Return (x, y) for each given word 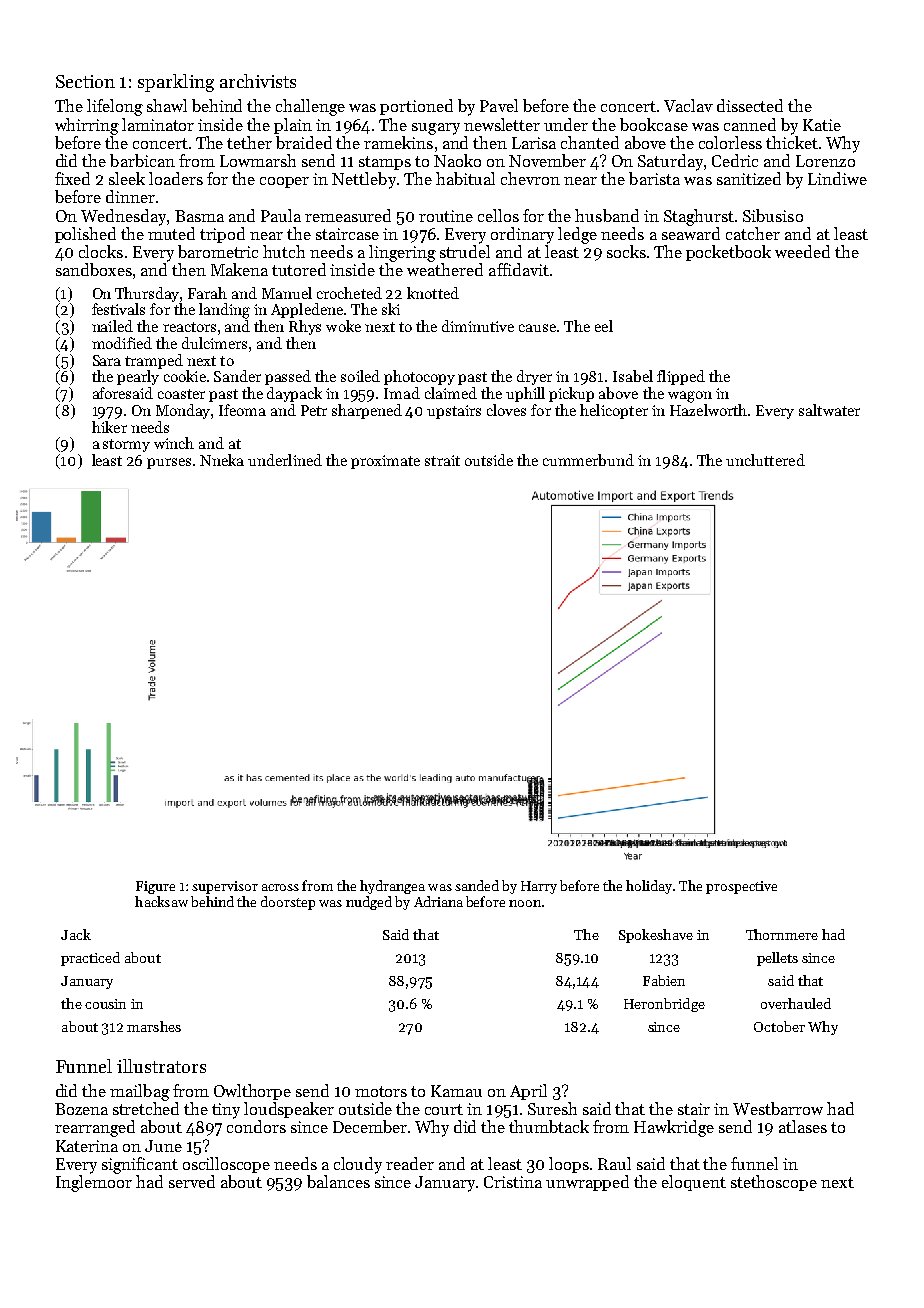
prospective (741, 887)
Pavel (499, 105)
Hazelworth (709, 410)
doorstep (288, 903)
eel (604, 326)
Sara (107, 360)
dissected (750, 105)
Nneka (222, 460)
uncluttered (765, 460)
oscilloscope (226, 1165)
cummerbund (588, 460)
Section (85, 81)
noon (525, 903)
